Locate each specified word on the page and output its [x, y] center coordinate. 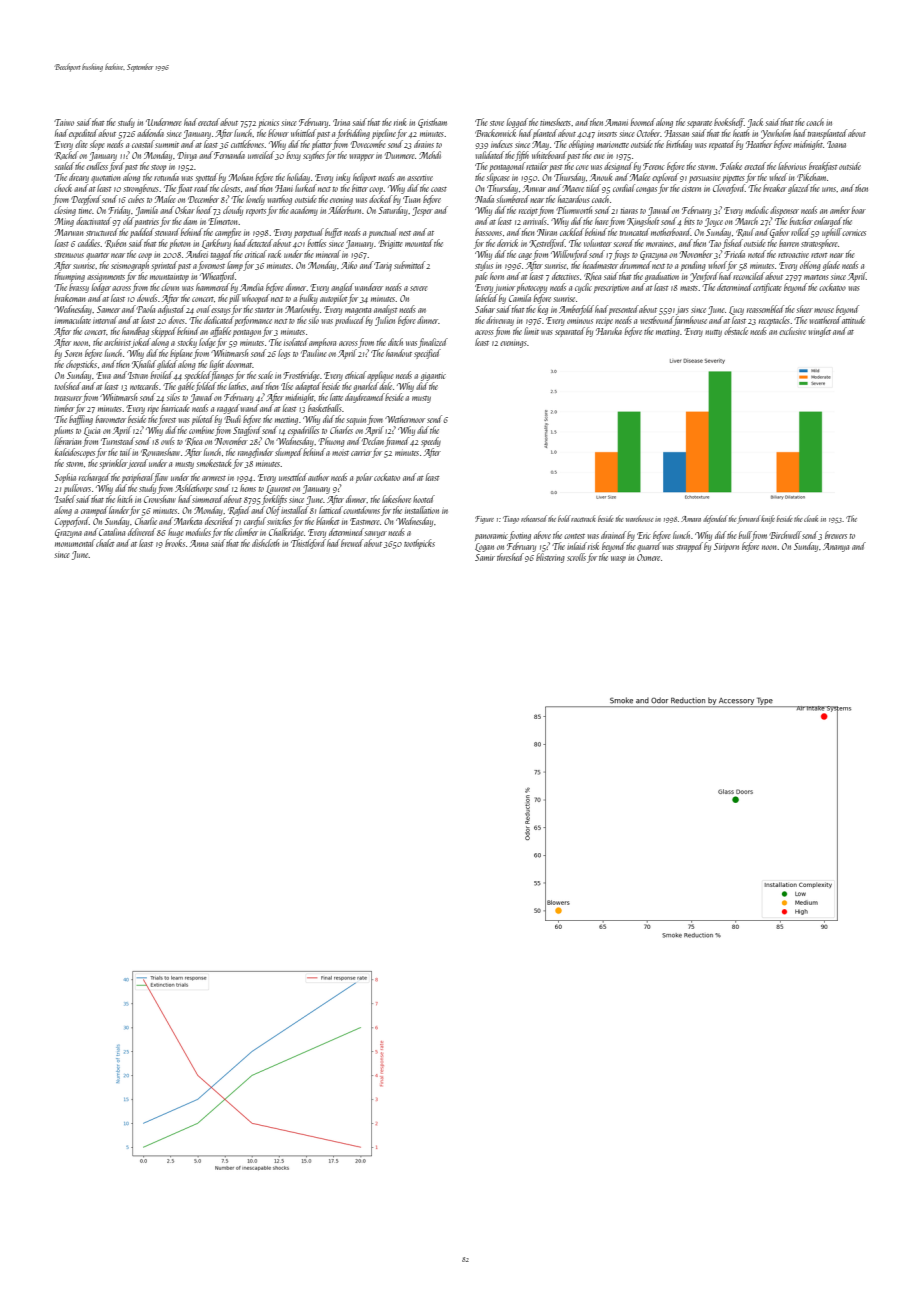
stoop [158, 168]
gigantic [433, 376]
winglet [820, 332]
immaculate [73, 320]
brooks [175, 543]
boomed [643, 122]
